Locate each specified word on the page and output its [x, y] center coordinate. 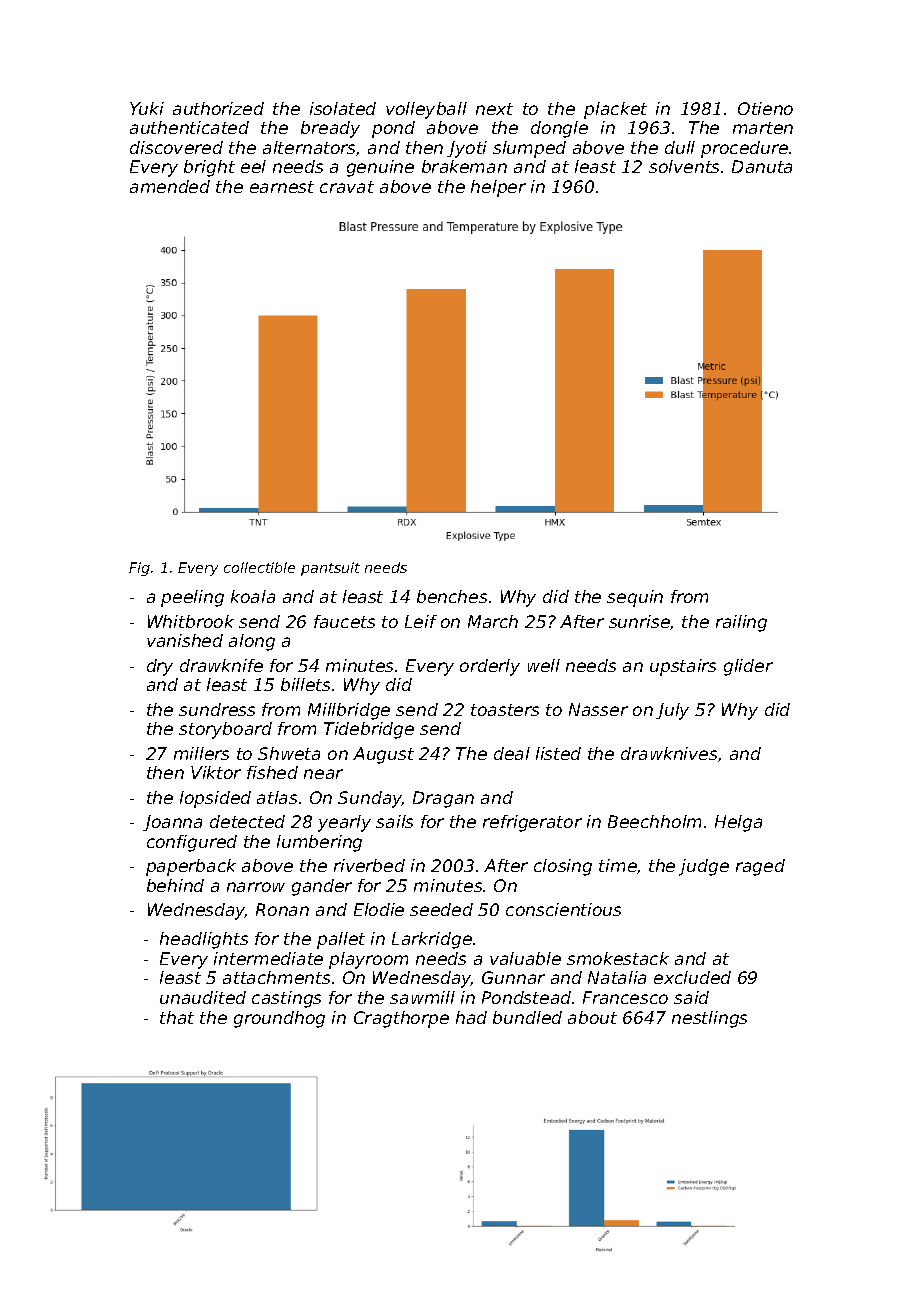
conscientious [563, 909]
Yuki [147, 108]
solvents [684, 166]
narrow [256, 887]
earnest [282, 187]
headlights [204, 940]
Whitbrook [191, 621]
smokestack [618, 958]
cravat [347, 187]
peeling [192, 598]
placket [615, 110]
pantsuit [330, 569]
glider [748, 667]
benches [452, 596]
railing [741, 623]
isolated [343, 108]
